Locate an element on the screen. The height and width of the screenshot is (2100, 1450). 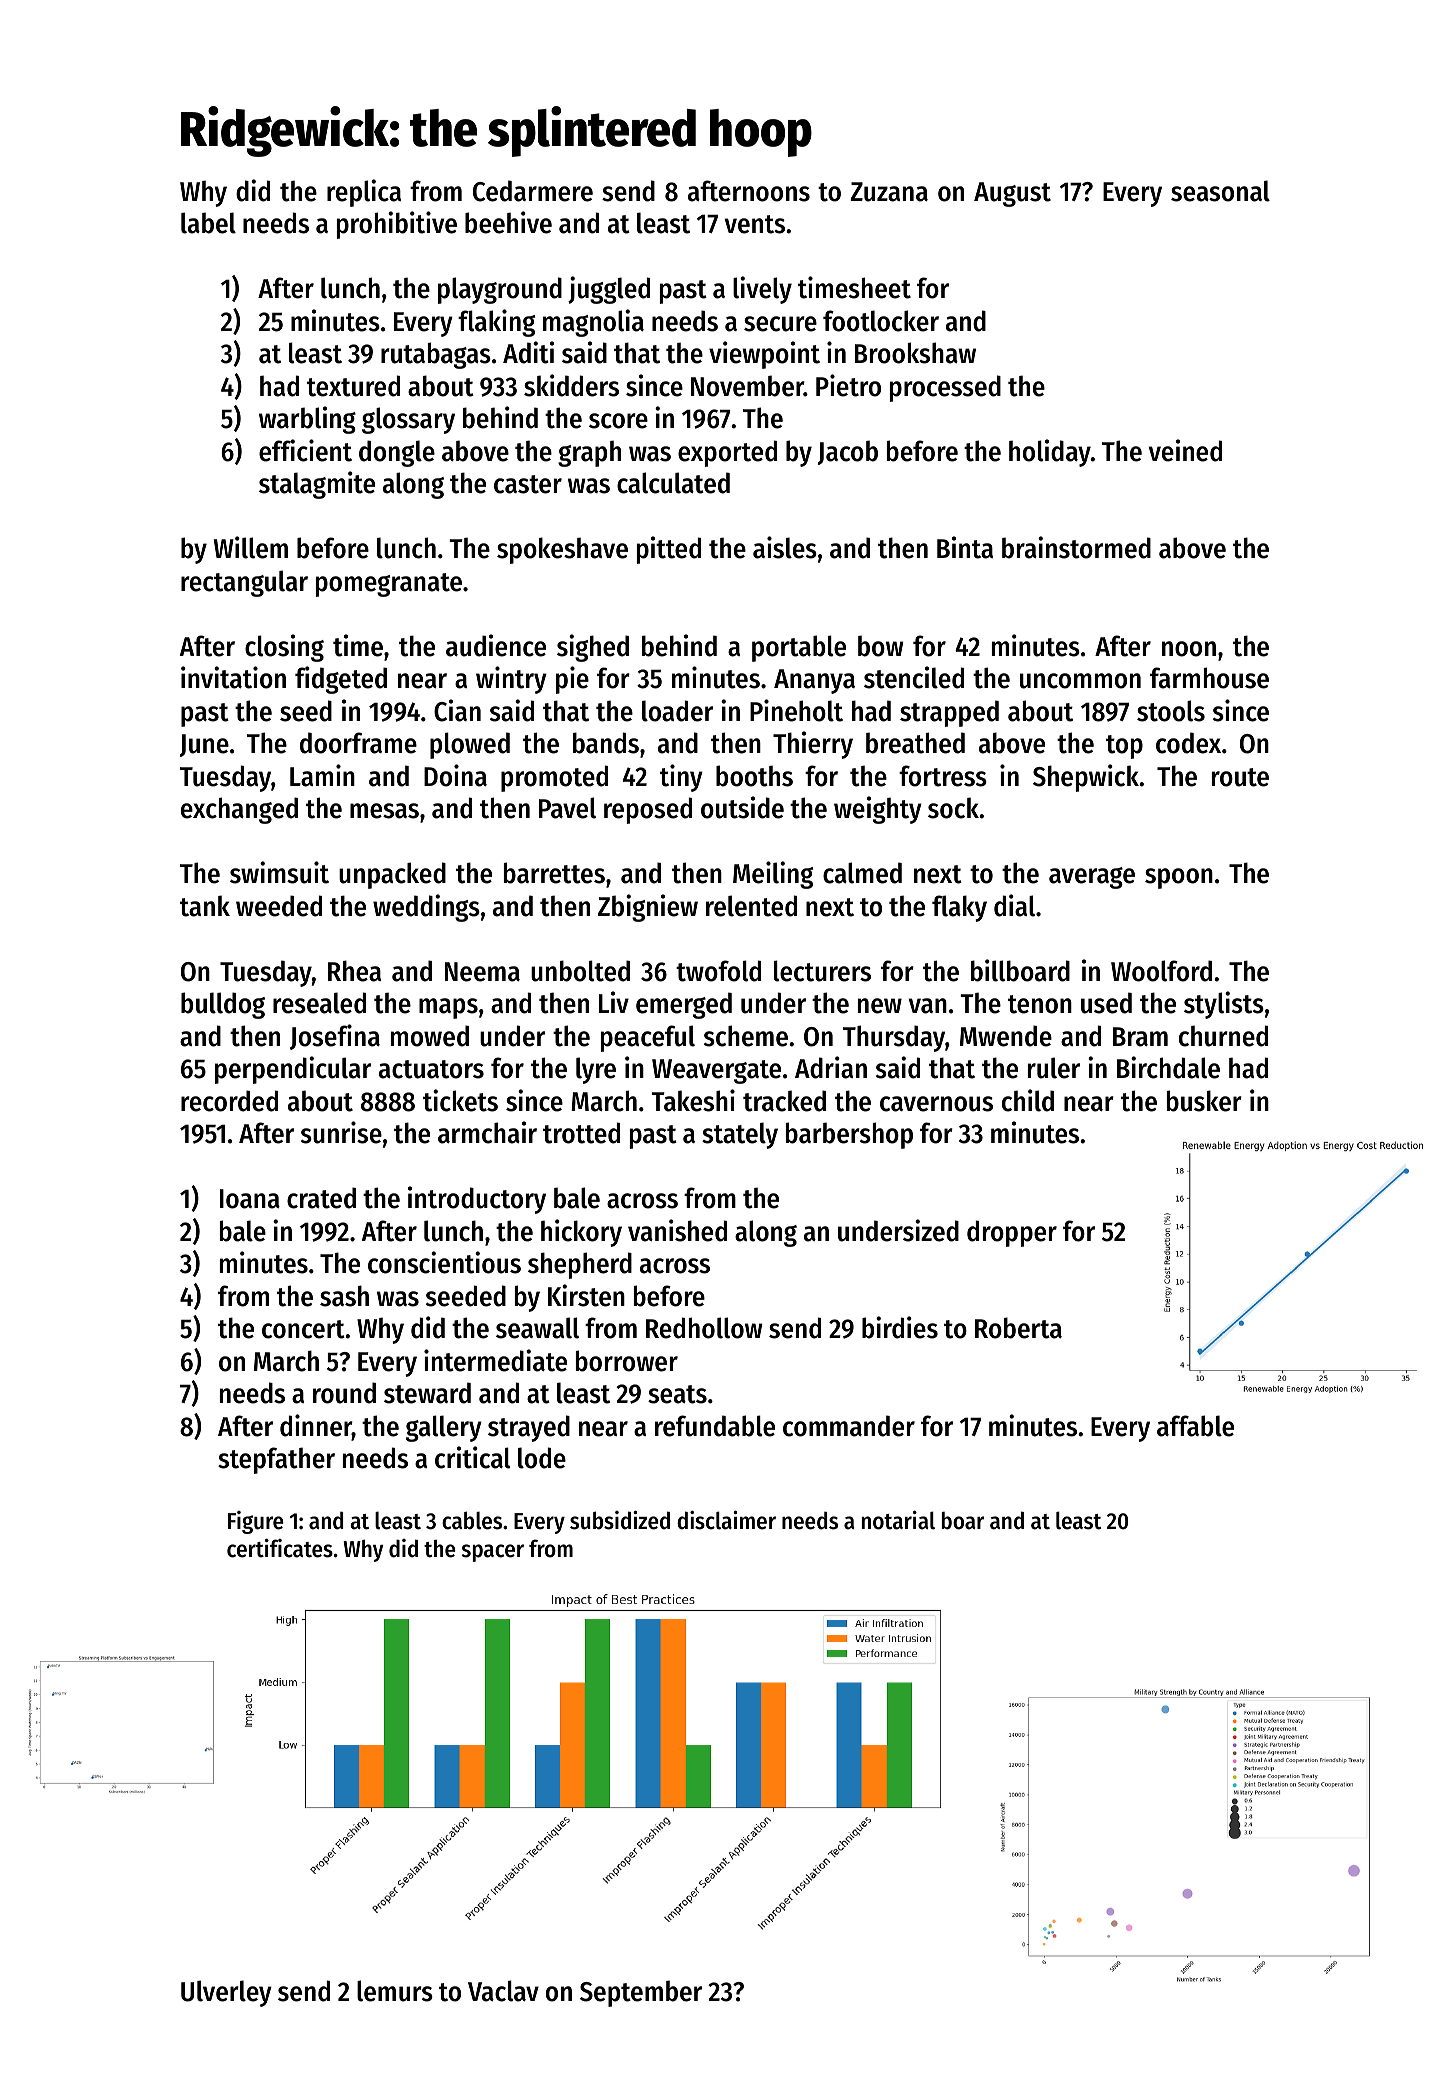
hickory is located at coordinates (581, 1233).
